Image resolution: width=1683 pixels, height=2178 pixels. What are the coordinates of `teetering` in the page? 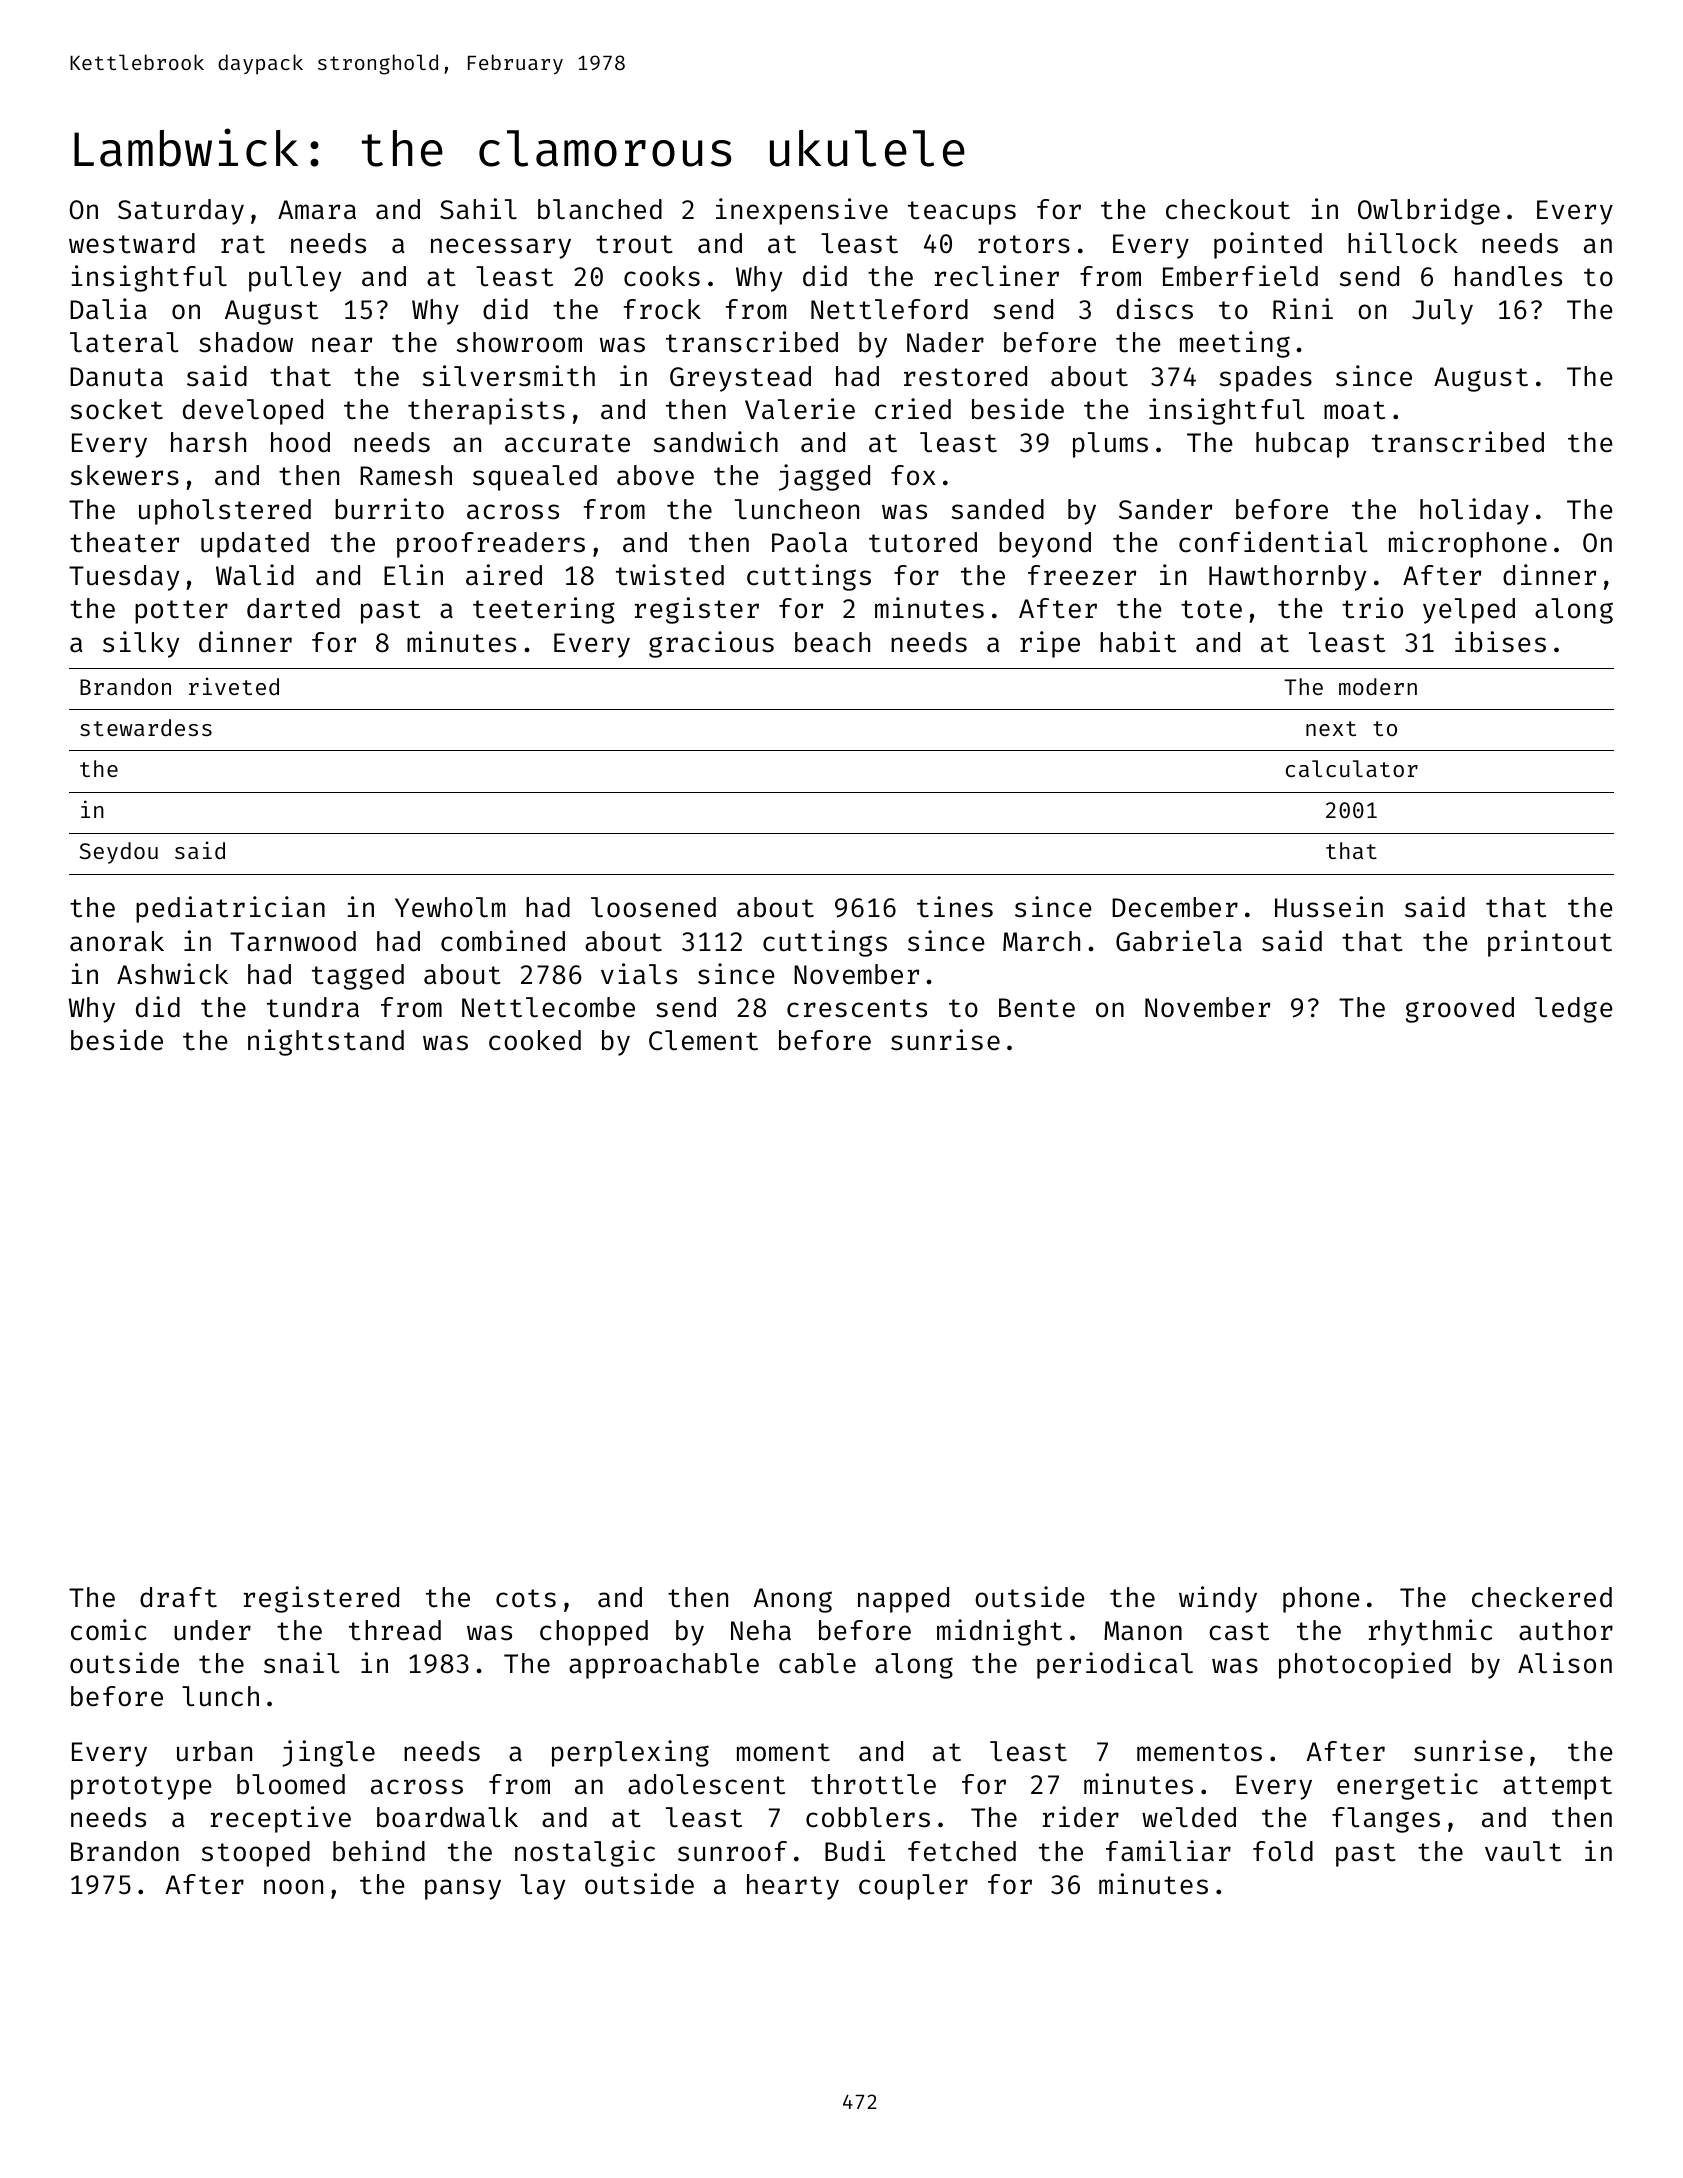 It's located at (544, 610).
